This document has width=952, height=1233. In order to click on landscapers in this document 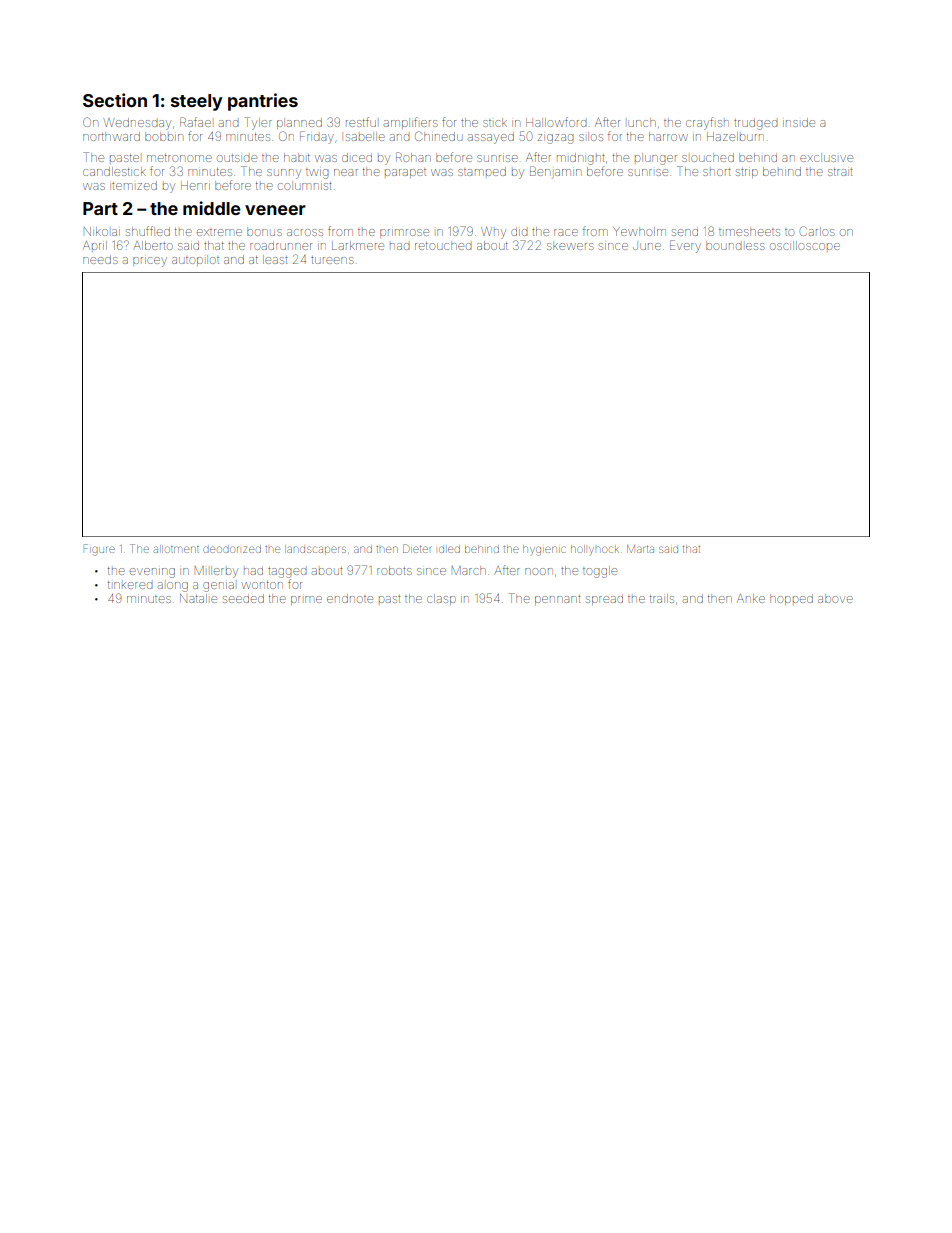, I will do `click(315, 549)`.
